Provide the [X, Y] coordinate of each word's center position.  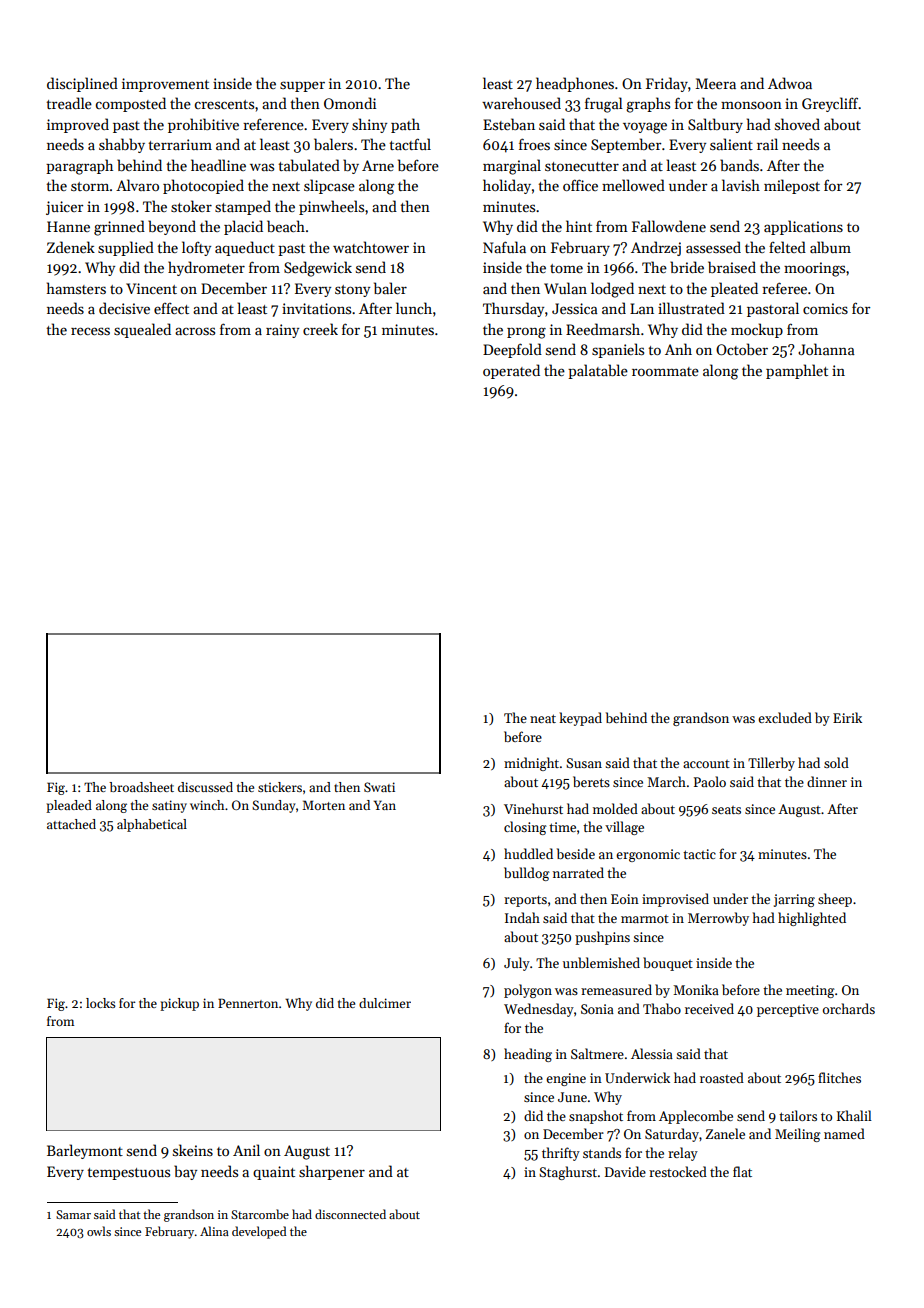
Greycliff [830, 104]
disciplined [82, 84]
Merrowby [718, 919]
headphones [575, 84]
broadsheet [141, 787]
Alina [214, 1231]
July [517, 964]
